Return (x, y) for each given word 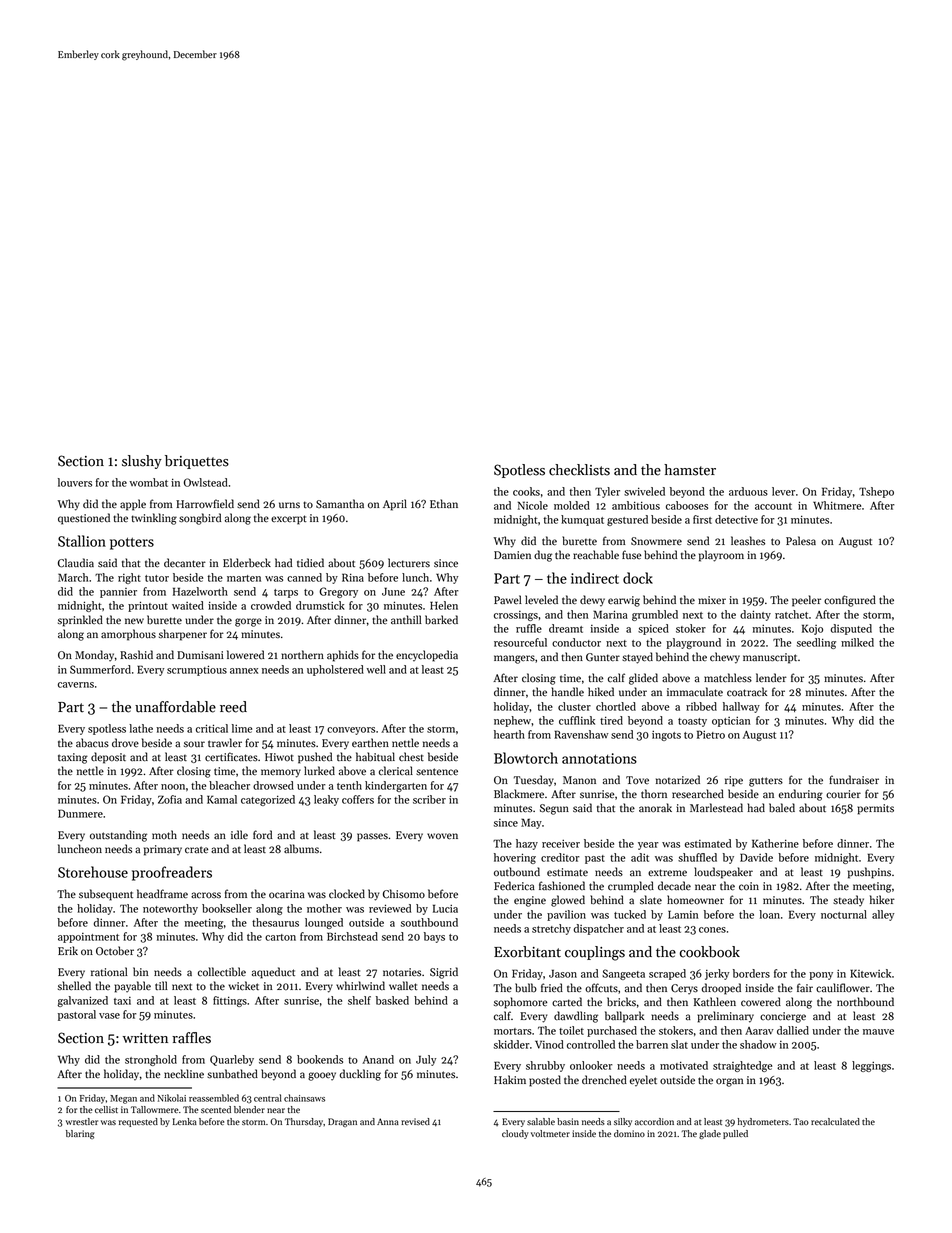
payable (132, 987)
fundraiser (854, 779)
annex (244, 671)
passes (372, 837)
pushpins (869, 873)
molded (572, 505)
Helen (444, 605)
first (702, 519)
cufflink (577, 720)
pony (821, 976)
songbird (200, 519)
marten (244, 578)
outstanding (118, 836)
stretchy (551, 929)
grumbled (655, 615)
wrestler (82, 1121)
